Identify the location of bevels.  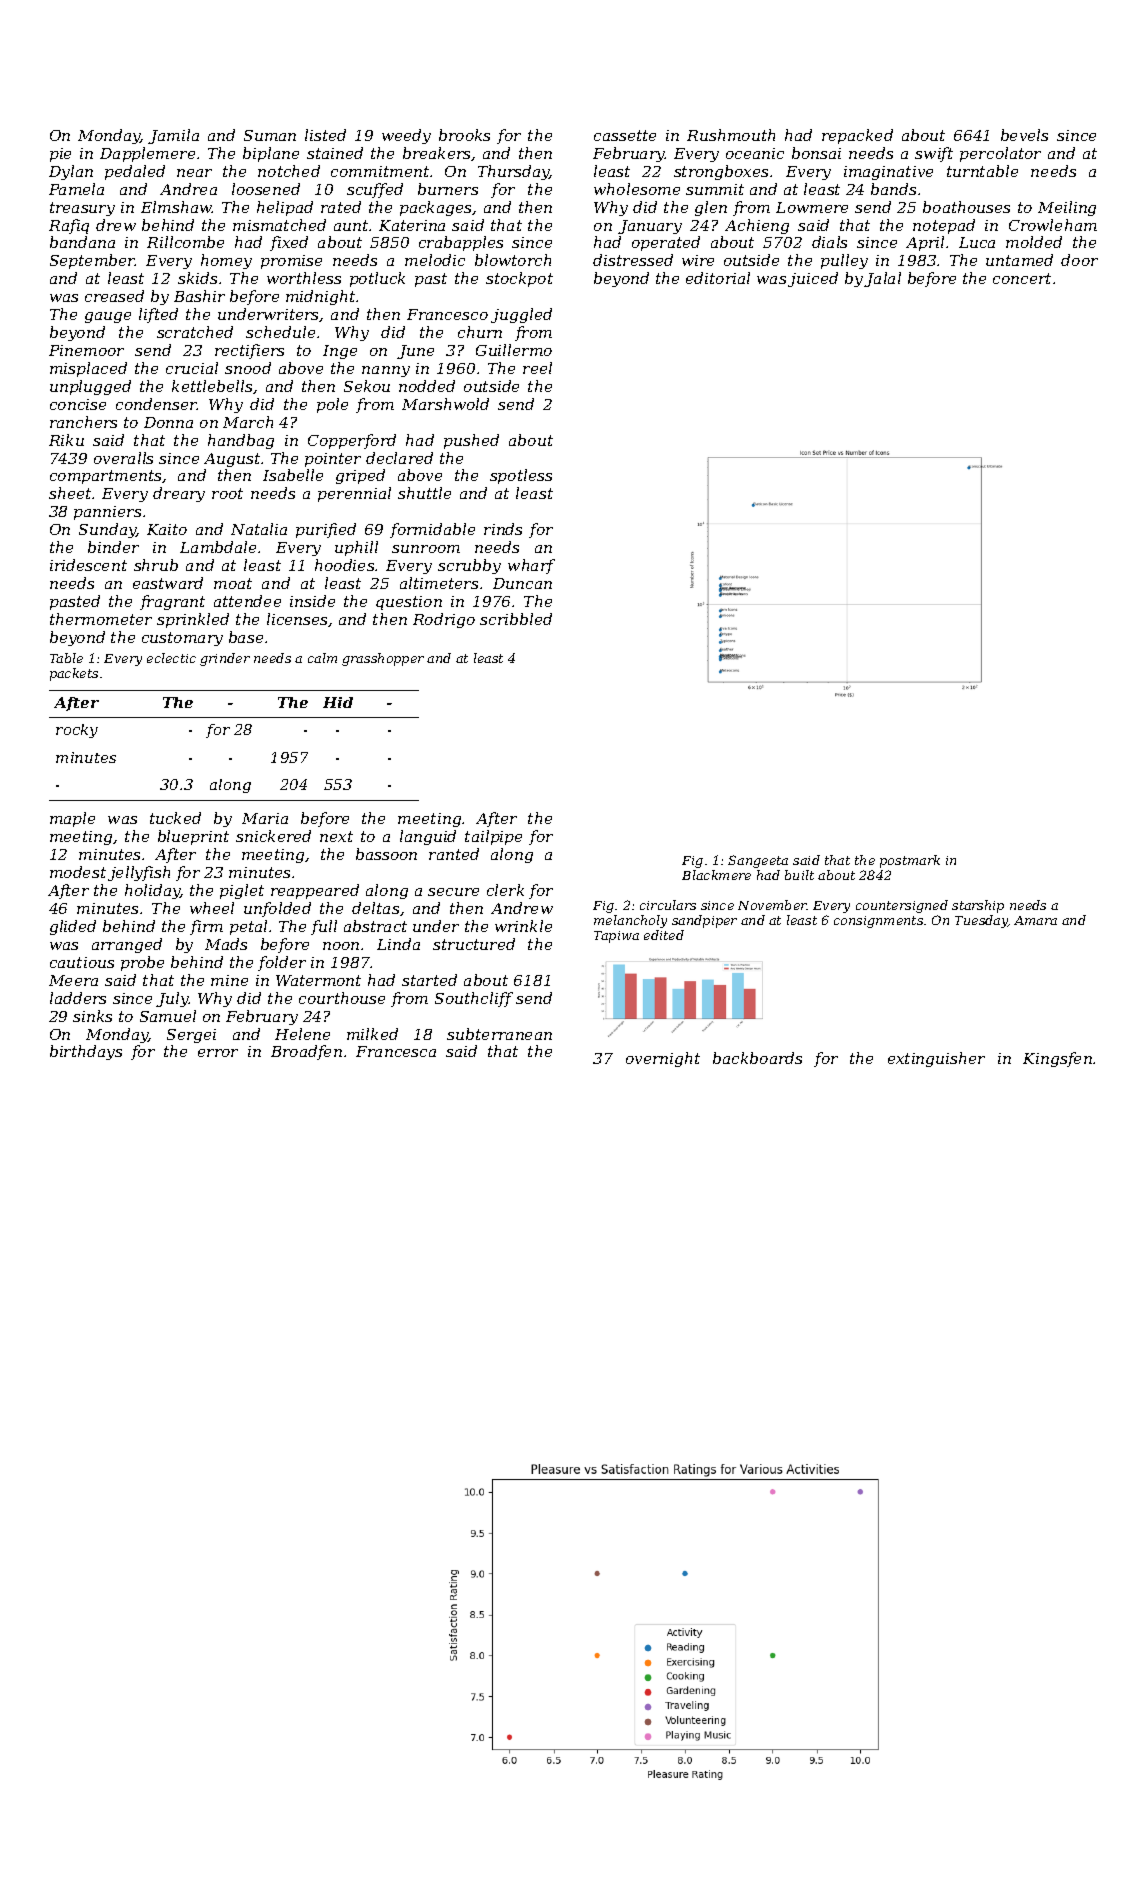
(1024, 135).
